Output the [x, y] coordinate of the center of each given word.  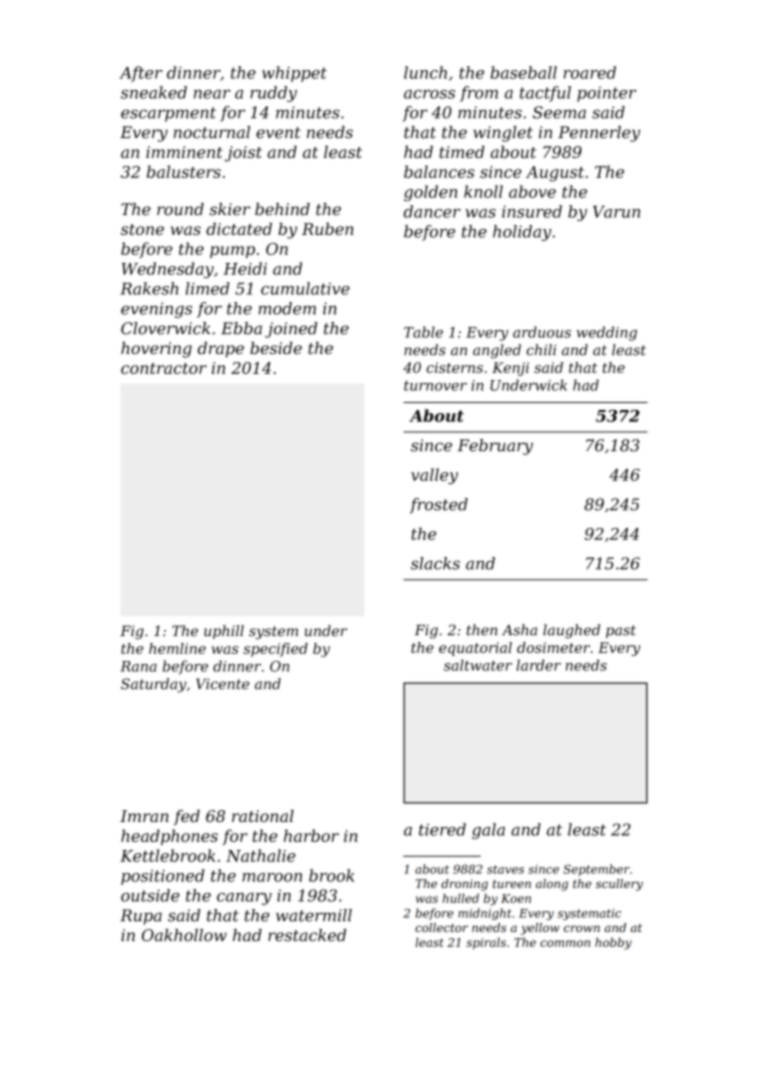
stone [142, 229]
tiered [442, 829]
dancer [432, 211]
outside [150, 895]
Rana [138, 666]
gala [488, 831]
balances [439, 171]
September [596, 870]
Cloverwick [165, 328]
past [621, 631]
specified [275, 650]
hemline [177, 648]
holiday [522, 233]
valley [434, 476]
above [532, 191]
